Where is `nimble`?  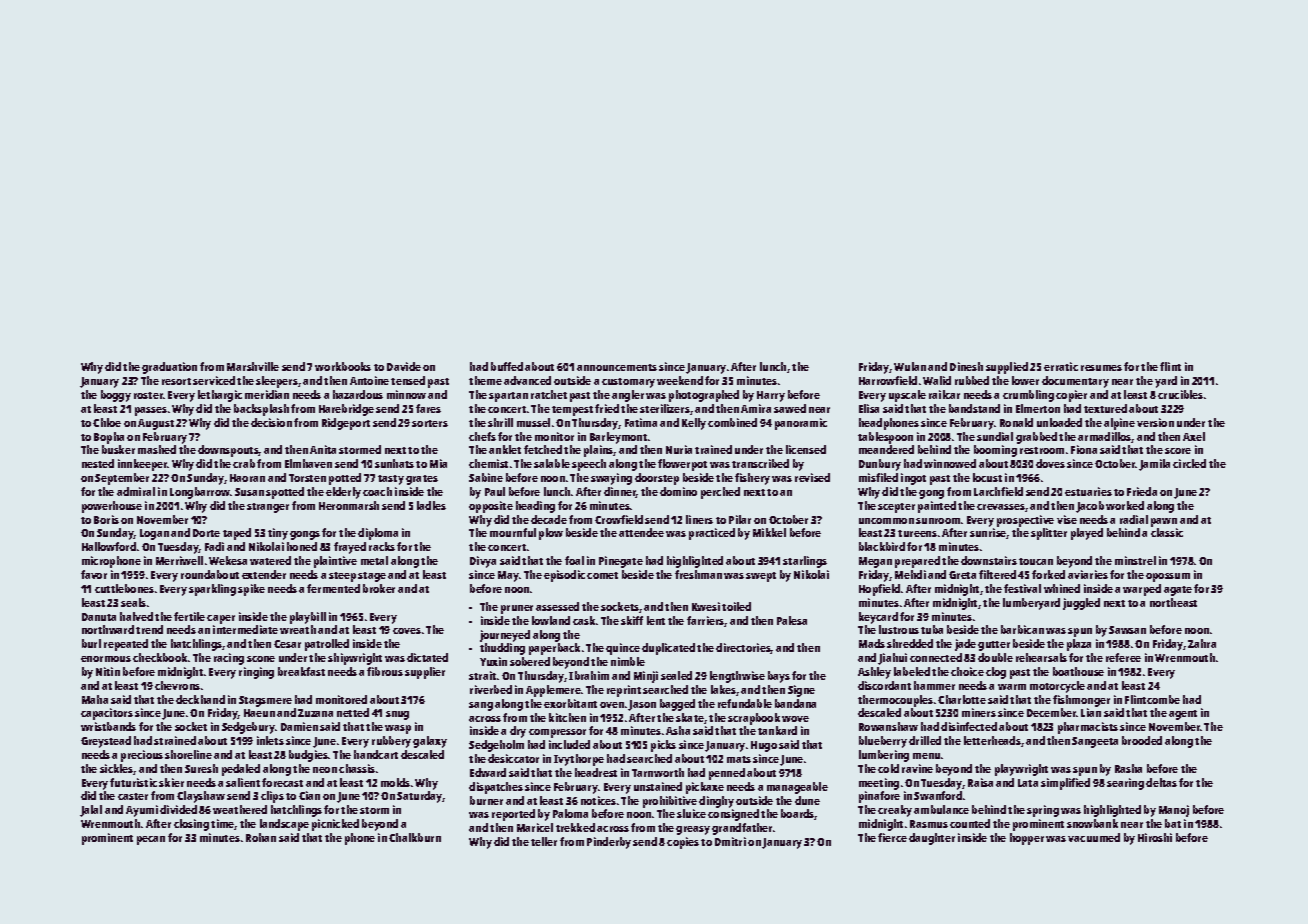 nimble is located at coordinates (628, 661).
